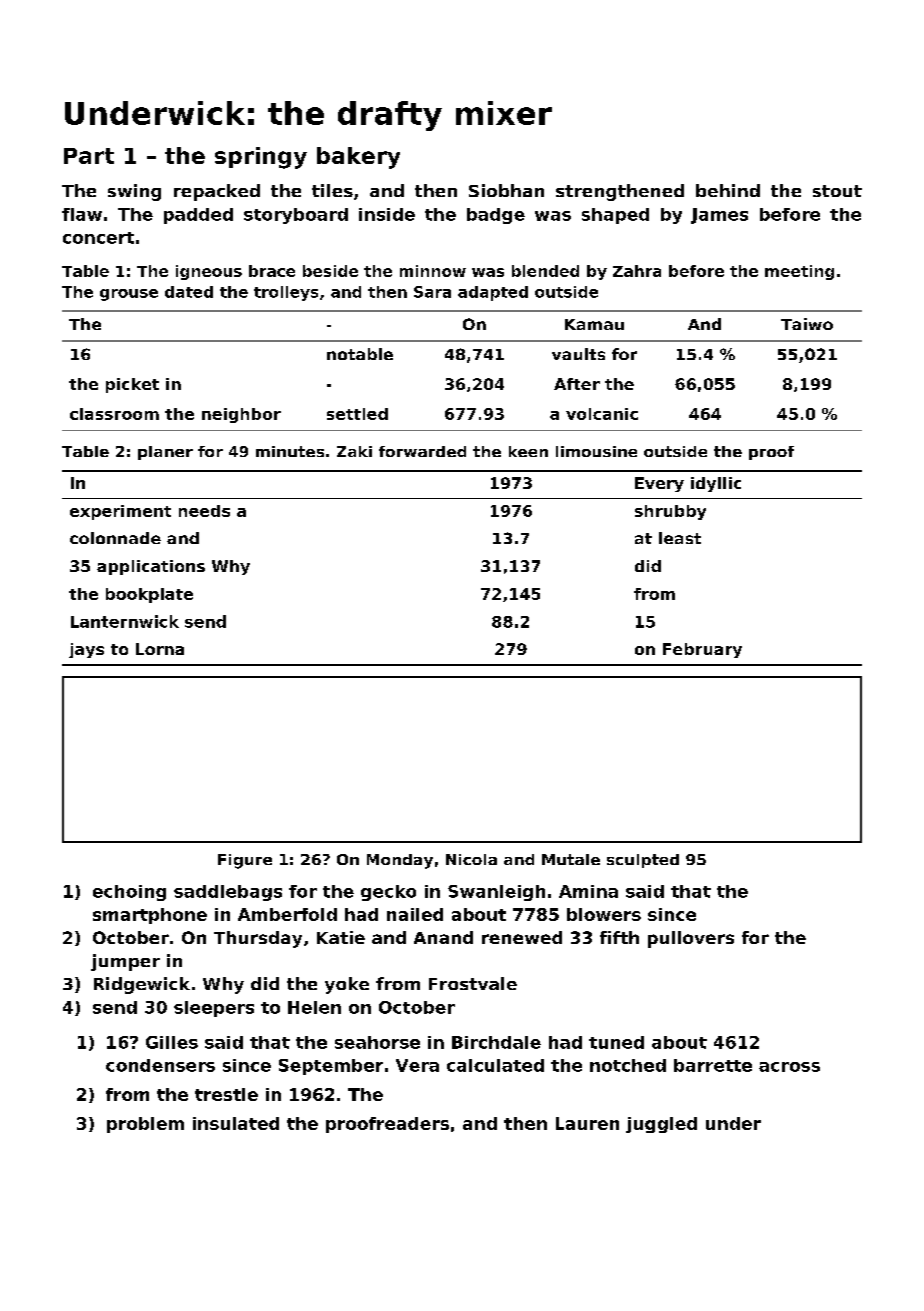 This screenshot has width=924, height=1311. Describe the element at coordinates (702, 650) in the screenshot. I see `February` at that location.
